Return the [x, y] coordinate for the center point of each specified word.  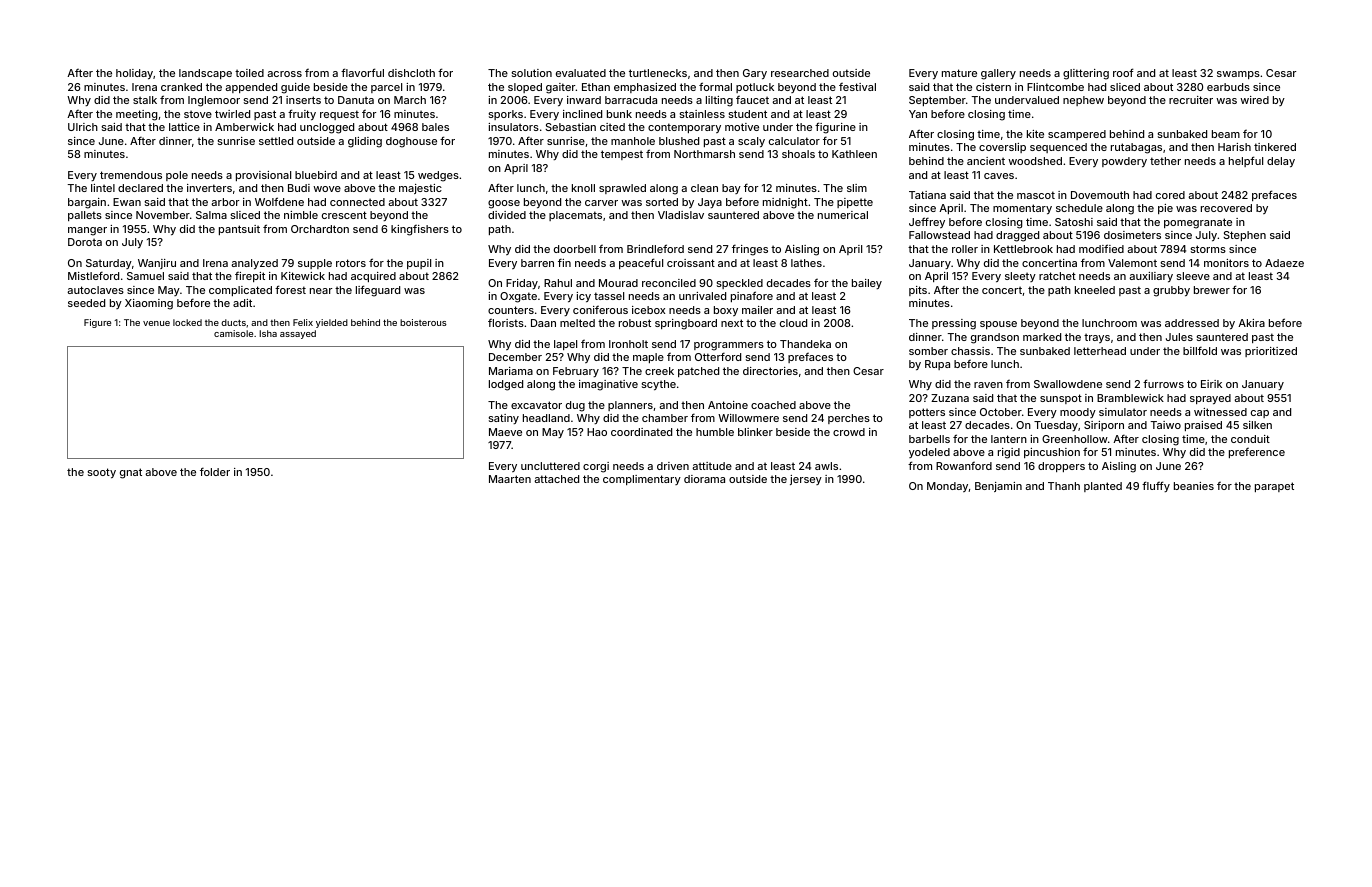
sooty [101, 473]
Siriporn [1104, 426]
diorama [704, 479]
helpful [1246, 161]
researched [800, 73]
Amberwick [244, 127]
